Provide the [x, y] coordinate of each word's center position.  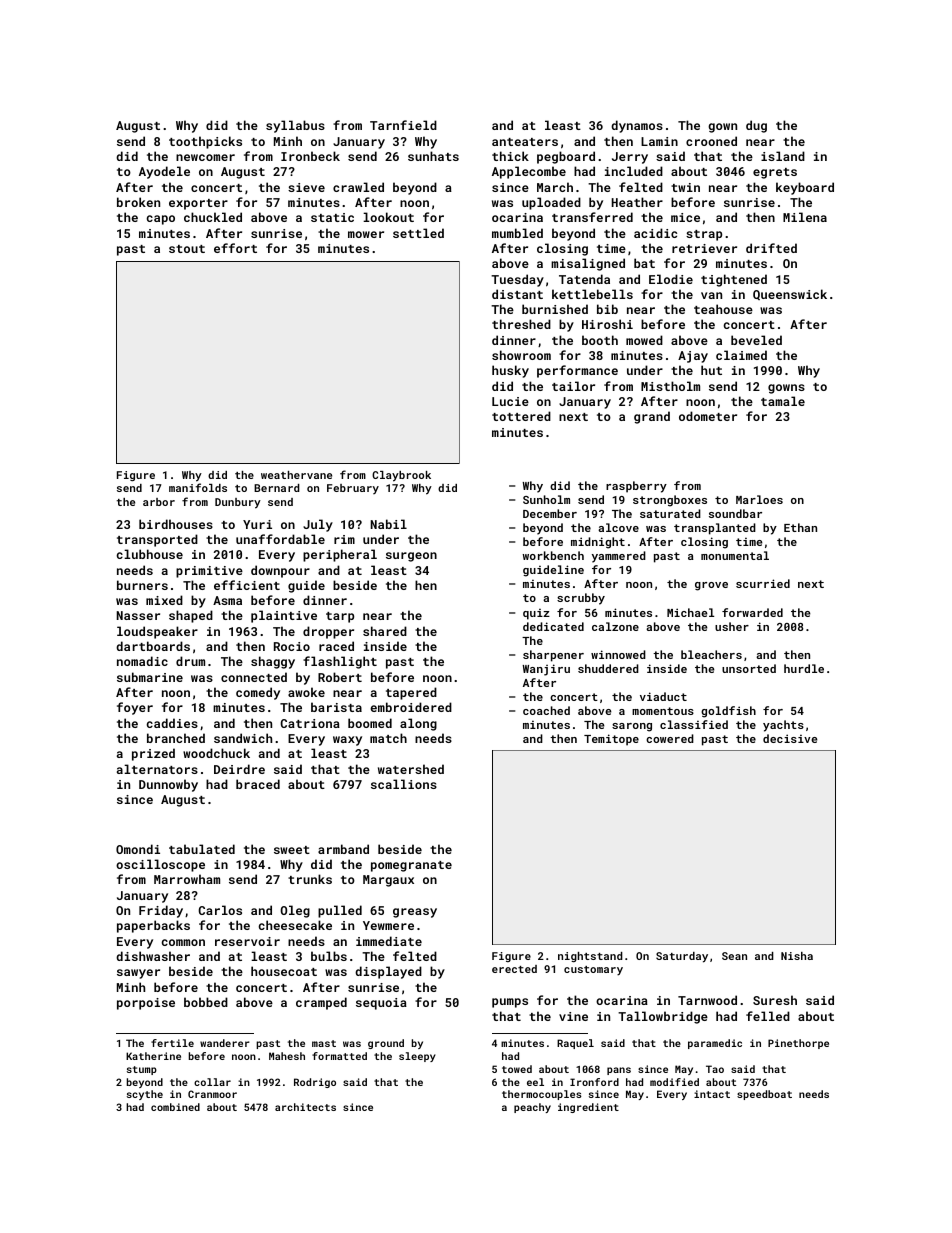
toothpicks [205, 142]
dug [756, 126]
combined [175, 1107]
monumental [735, 555]
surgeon [411, 557]
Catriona [310, 723]
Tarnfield [403, 125]
